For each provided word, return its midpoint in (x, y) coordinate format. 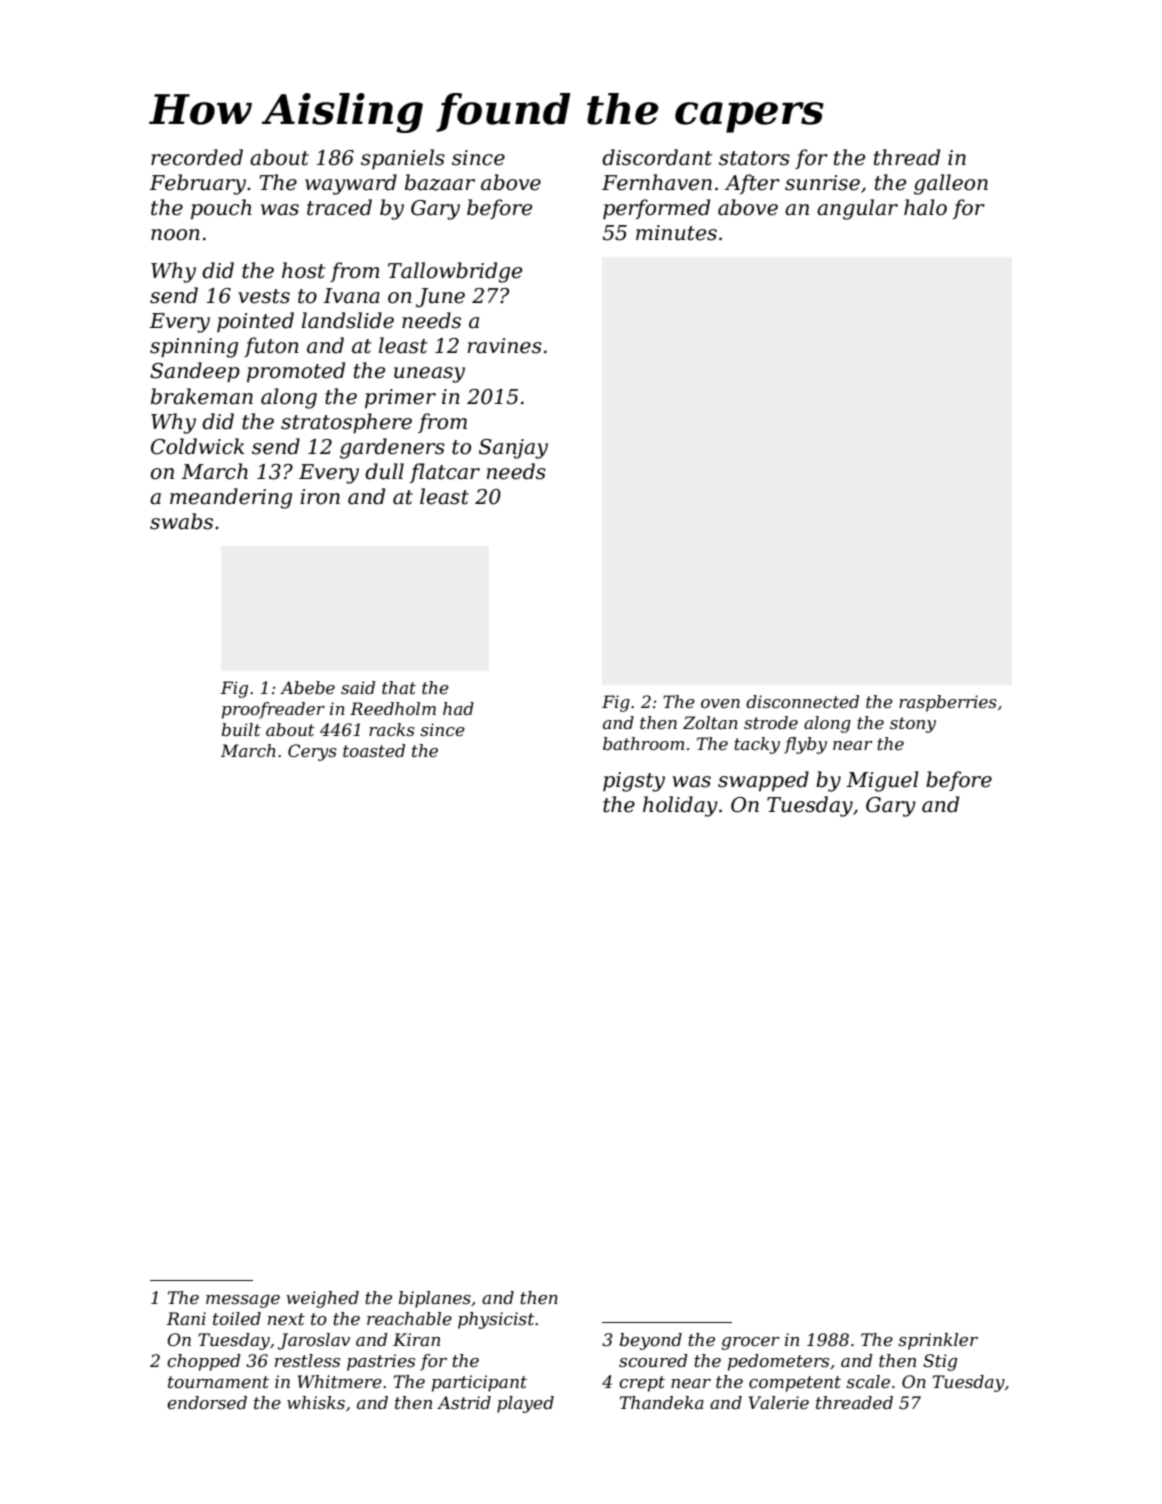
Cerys (312, 752)
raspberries (948, 703)
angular (857, 209)
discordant (657, 157)
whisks (316, 1402)
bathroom (643, 743)
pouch (221, 209)
